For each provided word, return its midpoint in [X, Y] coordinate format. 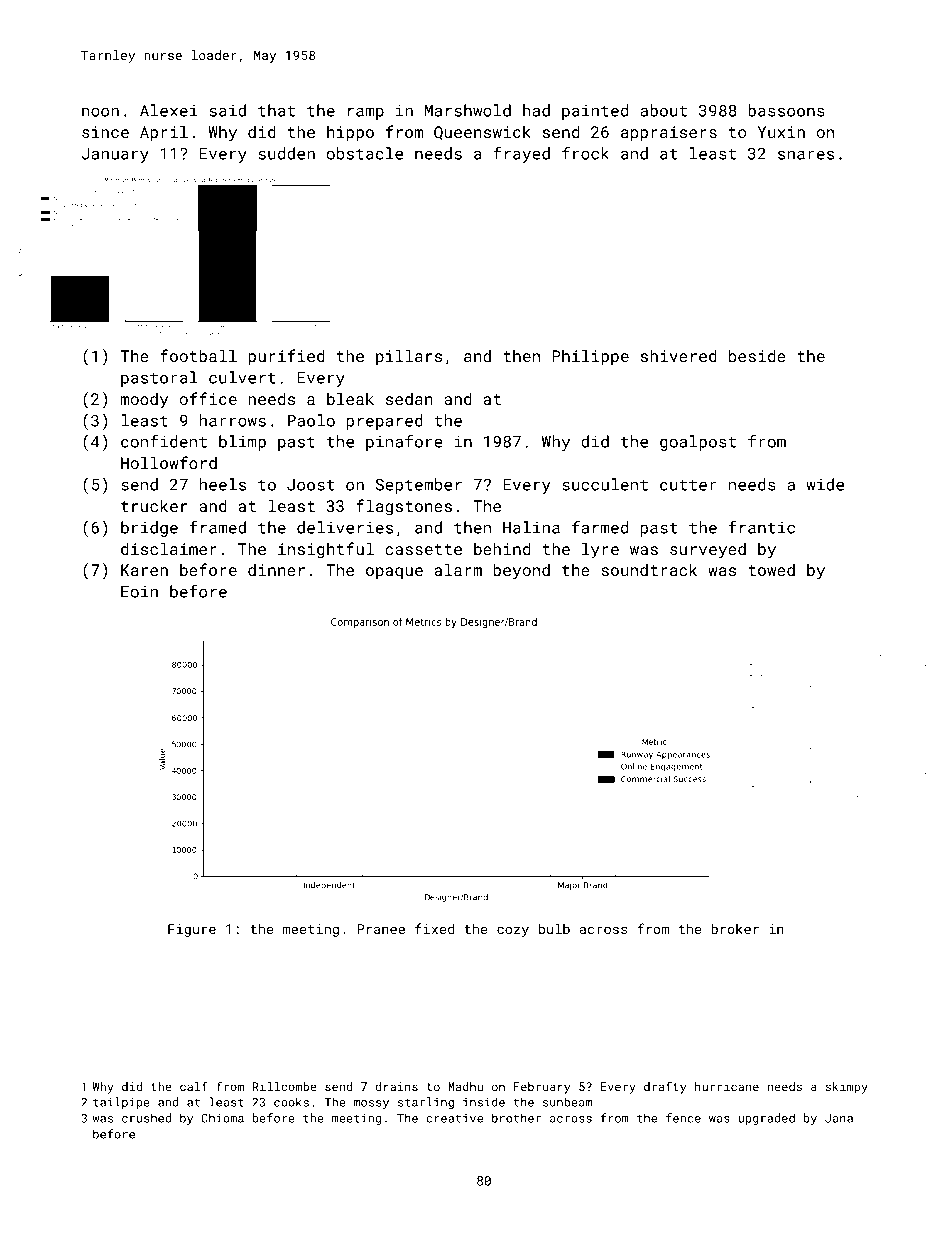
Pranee [381, 929]
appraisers [669, 134]
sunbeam [567, 1102]
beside [757, 355]
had [536, 110]
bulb [554, 928]
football [198, 355]
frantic [761, 527]
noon [100, 112]
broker [735, 928]
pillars [409, 357]
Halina [531, 527]
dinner [276, 570]
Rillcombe [285, 1086]
